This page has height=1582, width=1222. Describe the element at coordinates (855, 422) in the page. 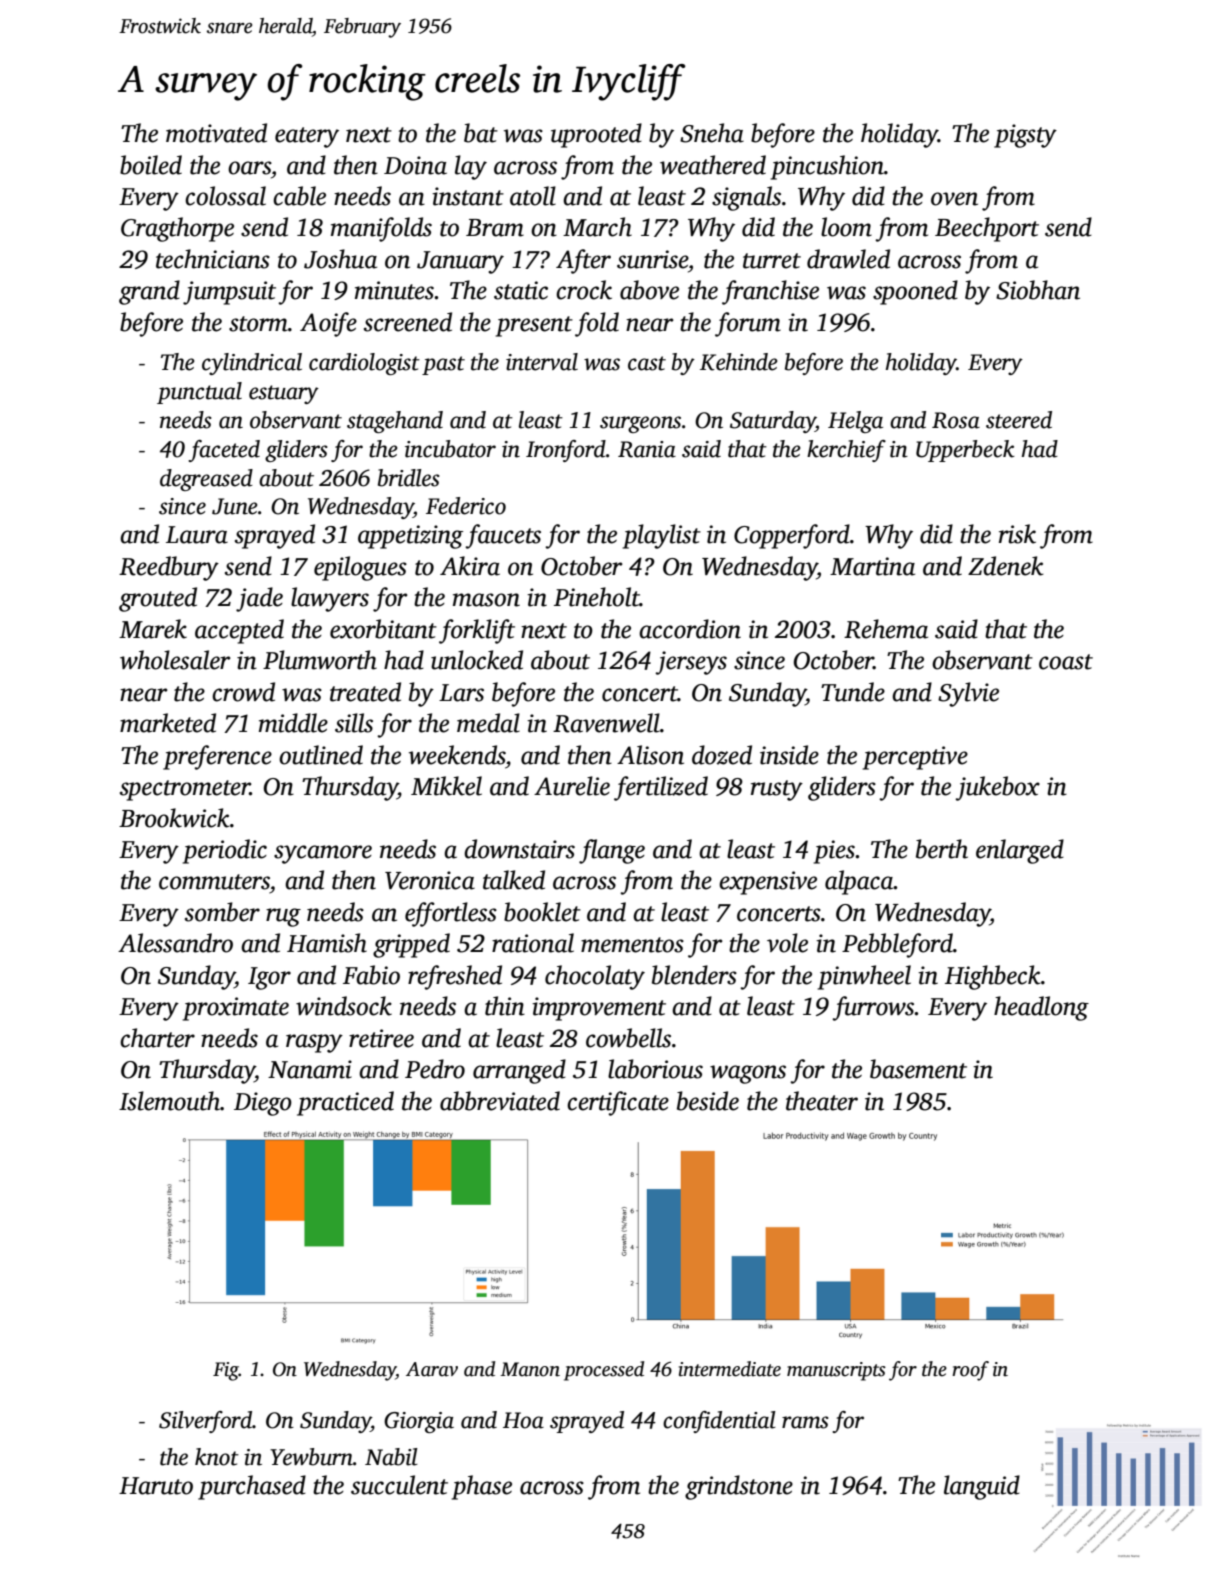

I see `Helga` at that location.
